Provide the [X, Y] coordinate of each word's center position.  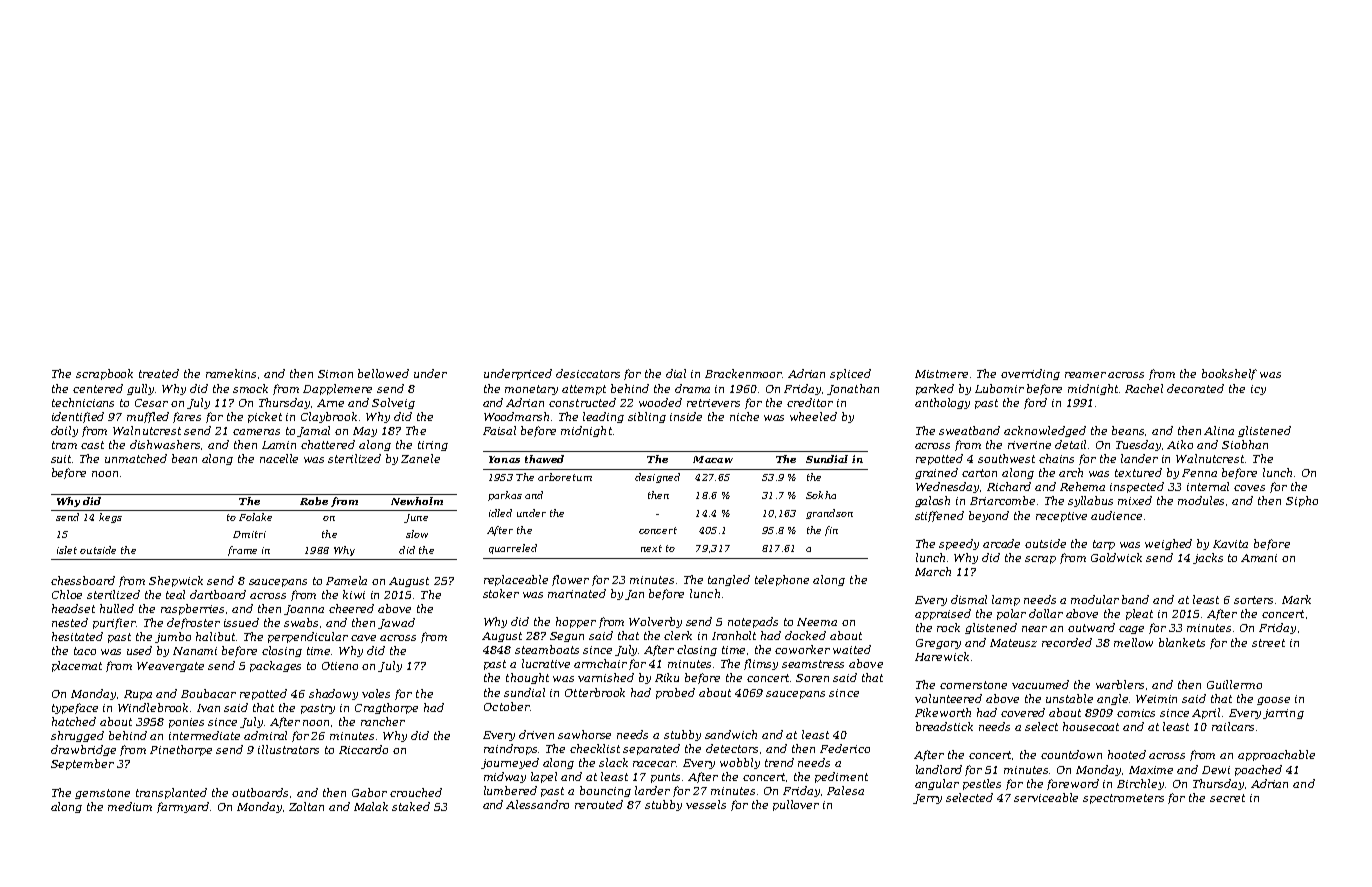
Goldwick [1116, 557]
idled [500, 513]
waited [852, 649]
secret [1227, 798]
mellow [1133, 642]
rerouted [599, 804]
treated [159, 373]
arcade [1001, 543]
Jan [634, 595]
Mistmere [941, 374]
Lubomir [999, 388]
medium [130, 806]
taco [85, 651]
